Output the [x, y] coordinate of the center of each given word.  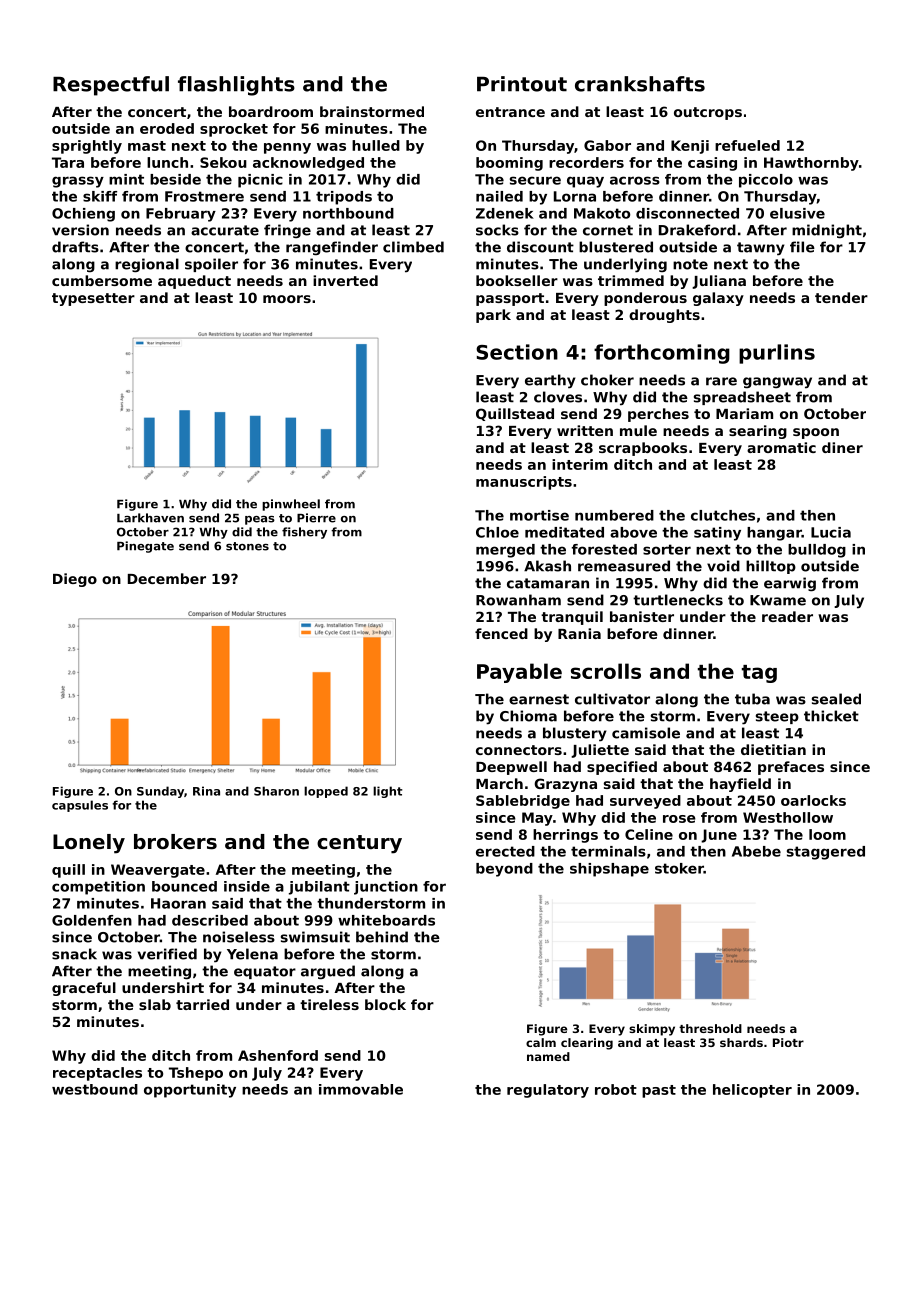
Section [517, 352]
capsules [80, 806]
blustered [616, 247]
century [359, 844]
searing [758, 432]
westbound [95, 1089]
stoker [679, 868]
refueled [747, 145]
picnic [260, 181]
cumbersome [102, 280]
